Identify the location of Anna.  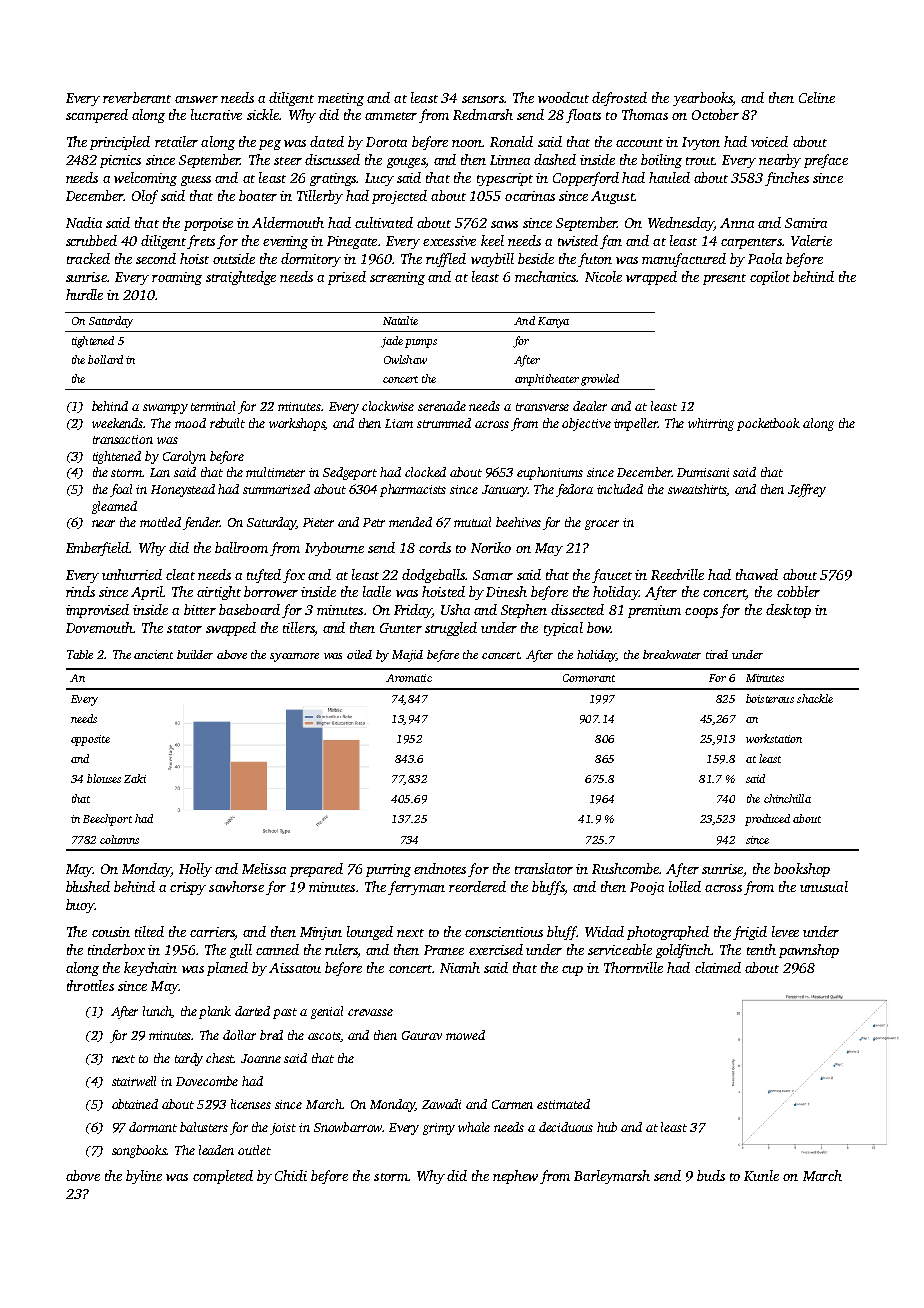
(737, 223).
